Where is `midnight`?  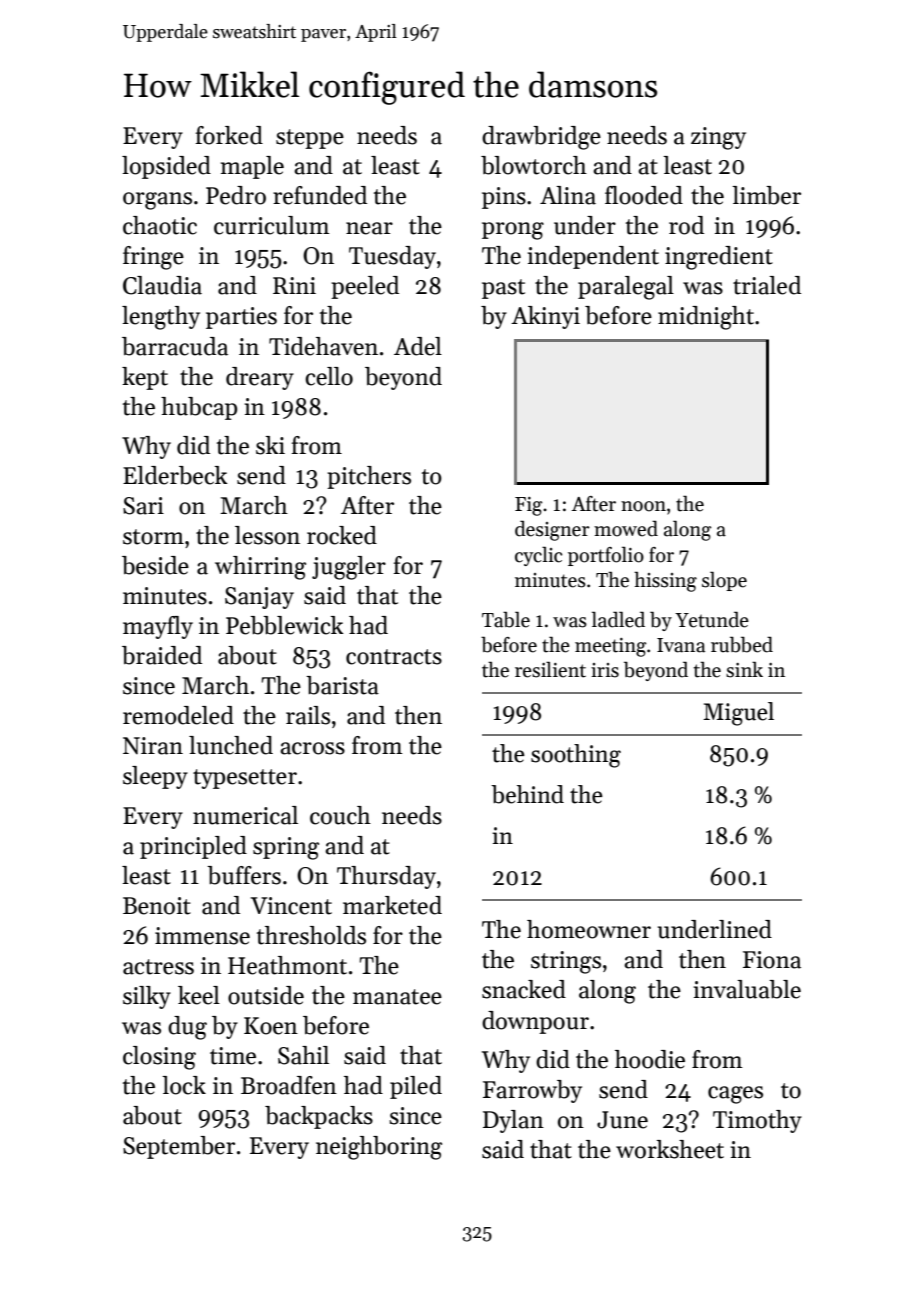
midnight is located at coordinates (706, 318).
